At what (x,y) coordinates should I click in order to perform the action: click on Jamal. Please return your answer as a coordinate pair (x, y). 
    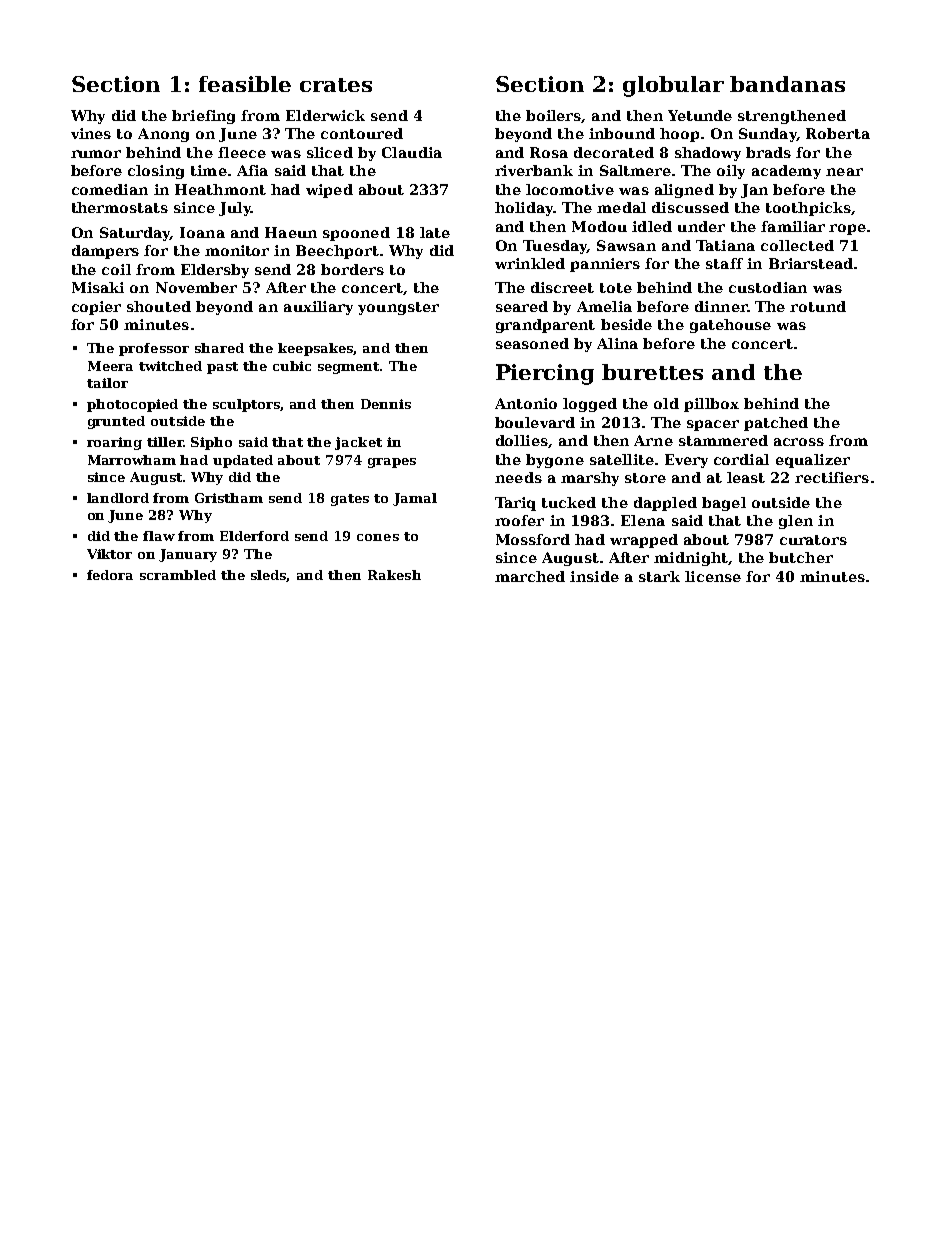
    Looking at the image, I should click on (415, 499).
